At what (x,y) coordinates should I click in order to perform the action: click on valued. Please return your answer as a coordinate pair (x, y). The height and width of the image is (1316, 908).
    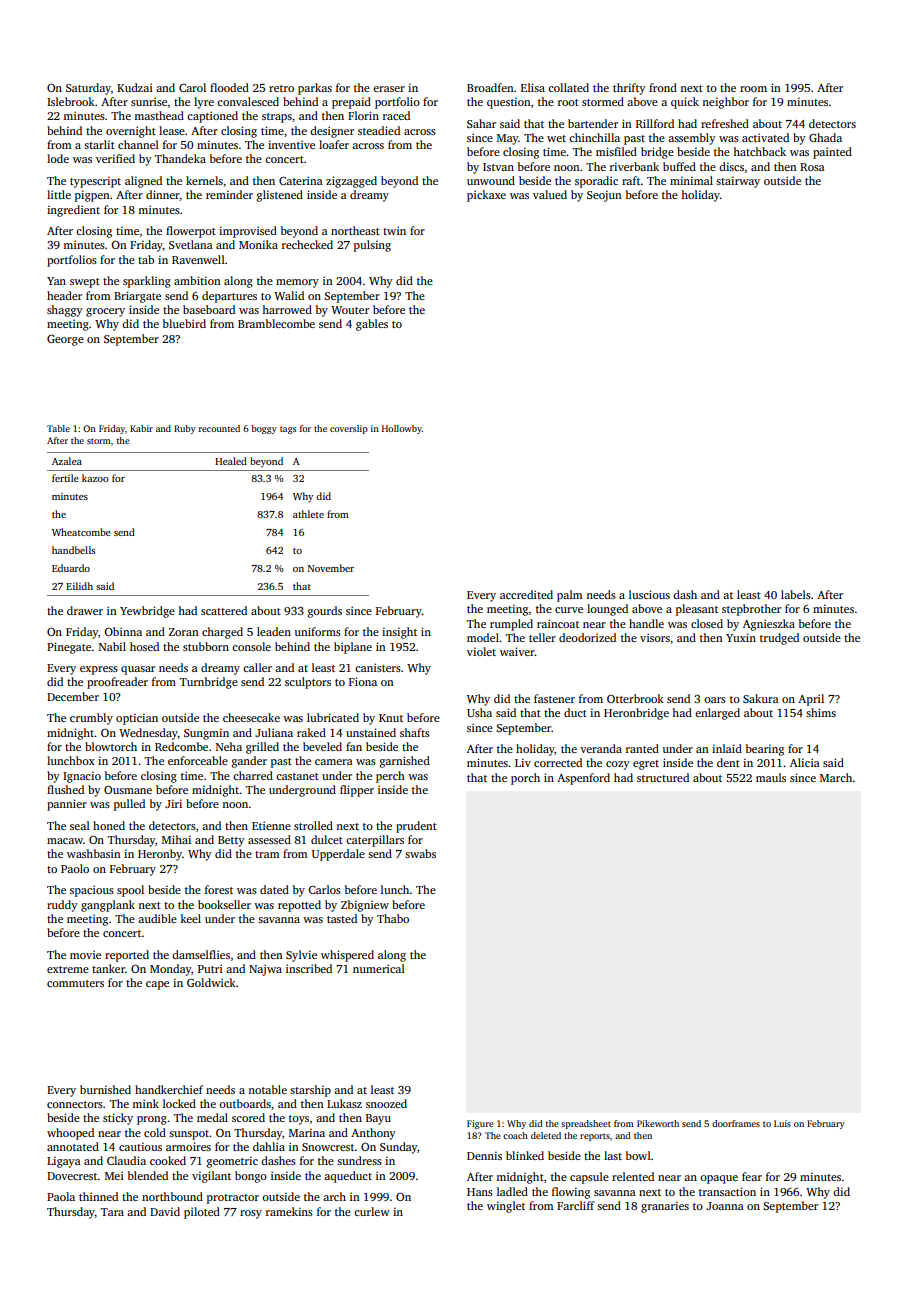
    Looking at the image, I should click on (550, 194).
